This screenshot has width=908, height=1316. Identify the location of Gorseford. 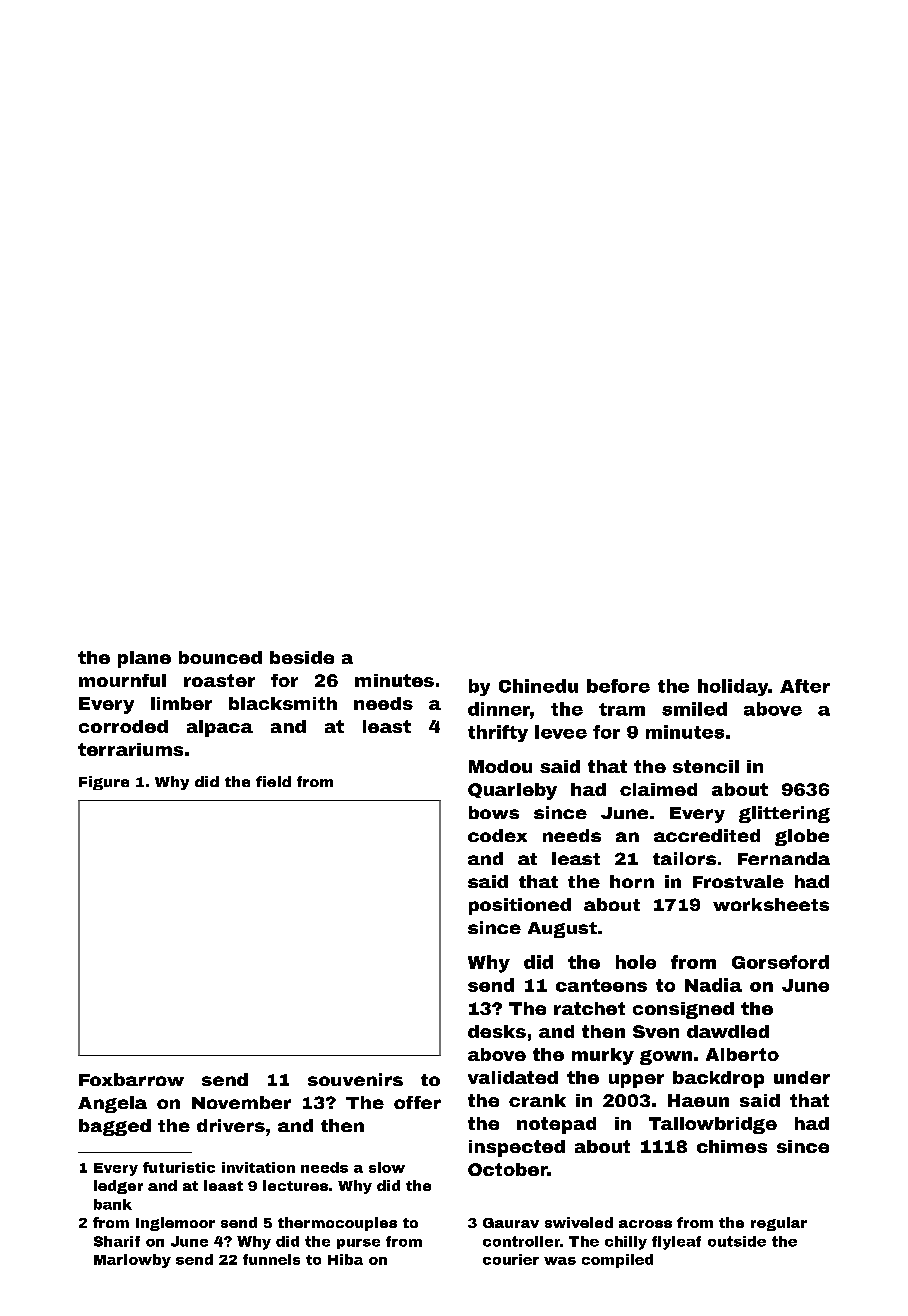
(780, 962).
